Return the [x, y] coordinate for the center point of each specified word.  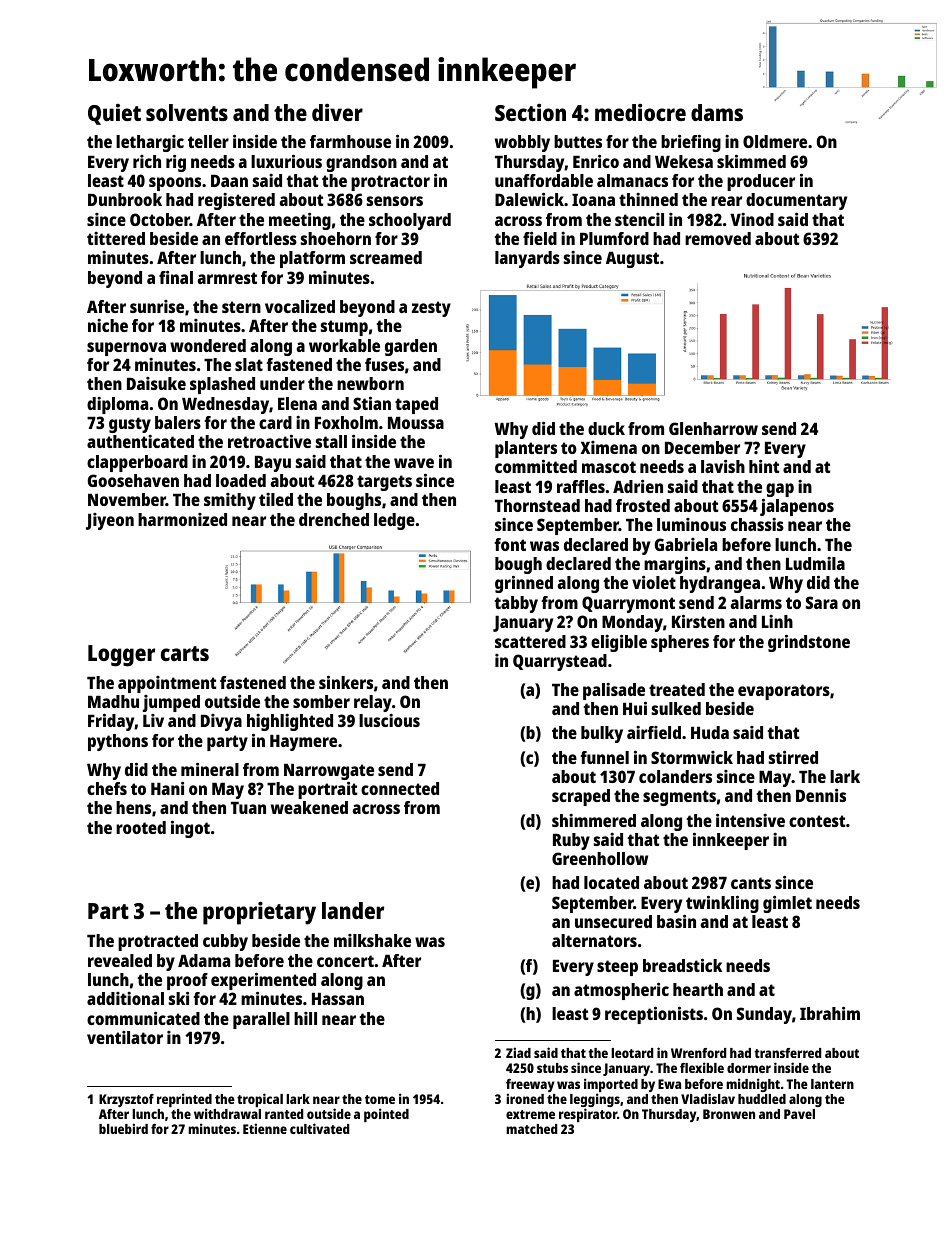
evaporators [784, 692]
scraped [581, 797]
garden [411, 347]
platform [312, 259]
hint [764, 466]
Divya [221, 722]
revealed [120, 960]
